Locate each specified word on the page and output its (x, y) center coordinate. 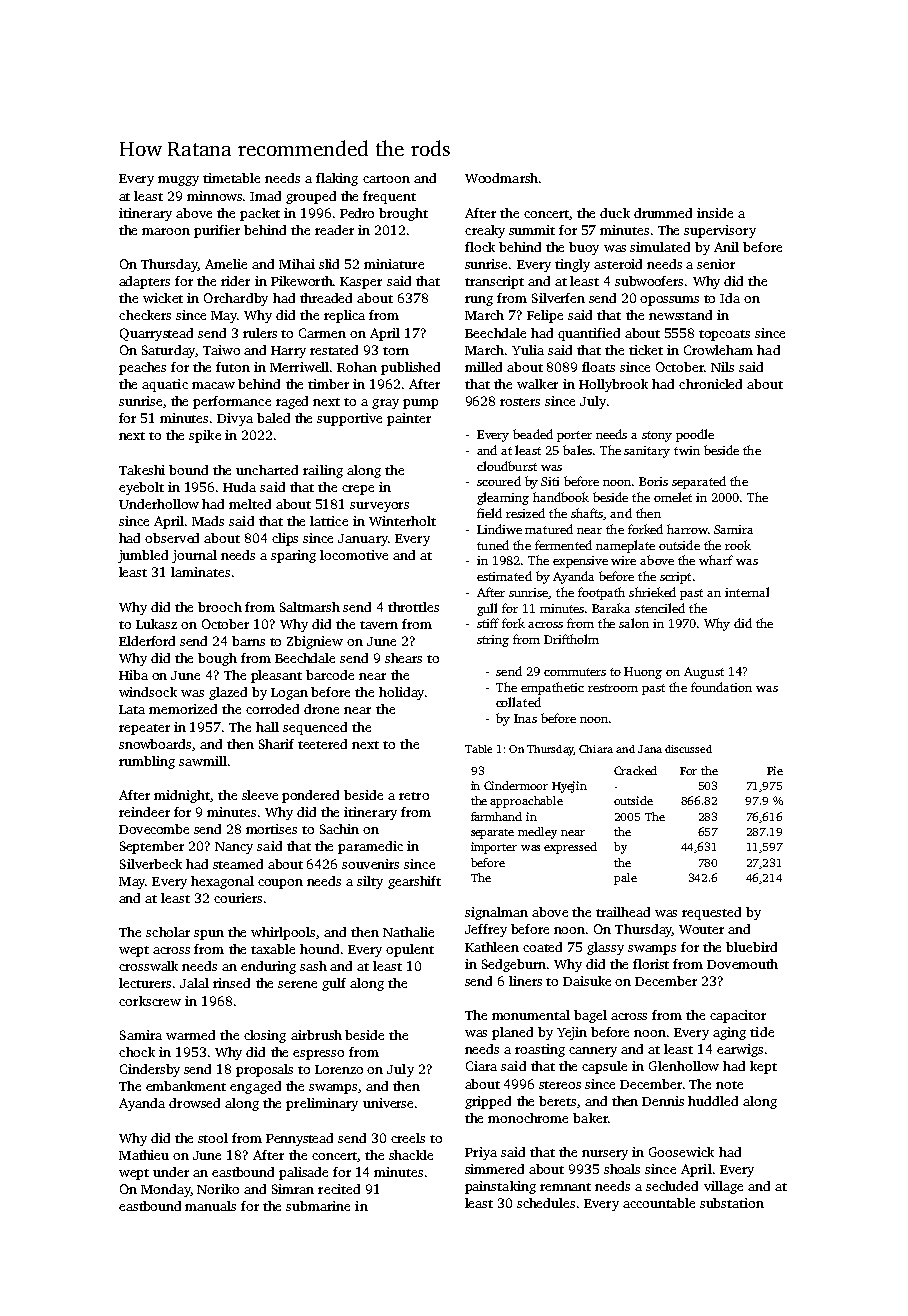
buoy (584, 248)
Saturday (168, 351)
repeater (144, 729)
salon (634, 623)
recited (339, 1189)
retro (414, 796)
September (152, 847)
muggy (178, 181)
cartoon (386, 179)
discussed (688, 749)
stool (213, 1138)
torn (396, 351)
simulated (660, 247)
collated (518, 702)
